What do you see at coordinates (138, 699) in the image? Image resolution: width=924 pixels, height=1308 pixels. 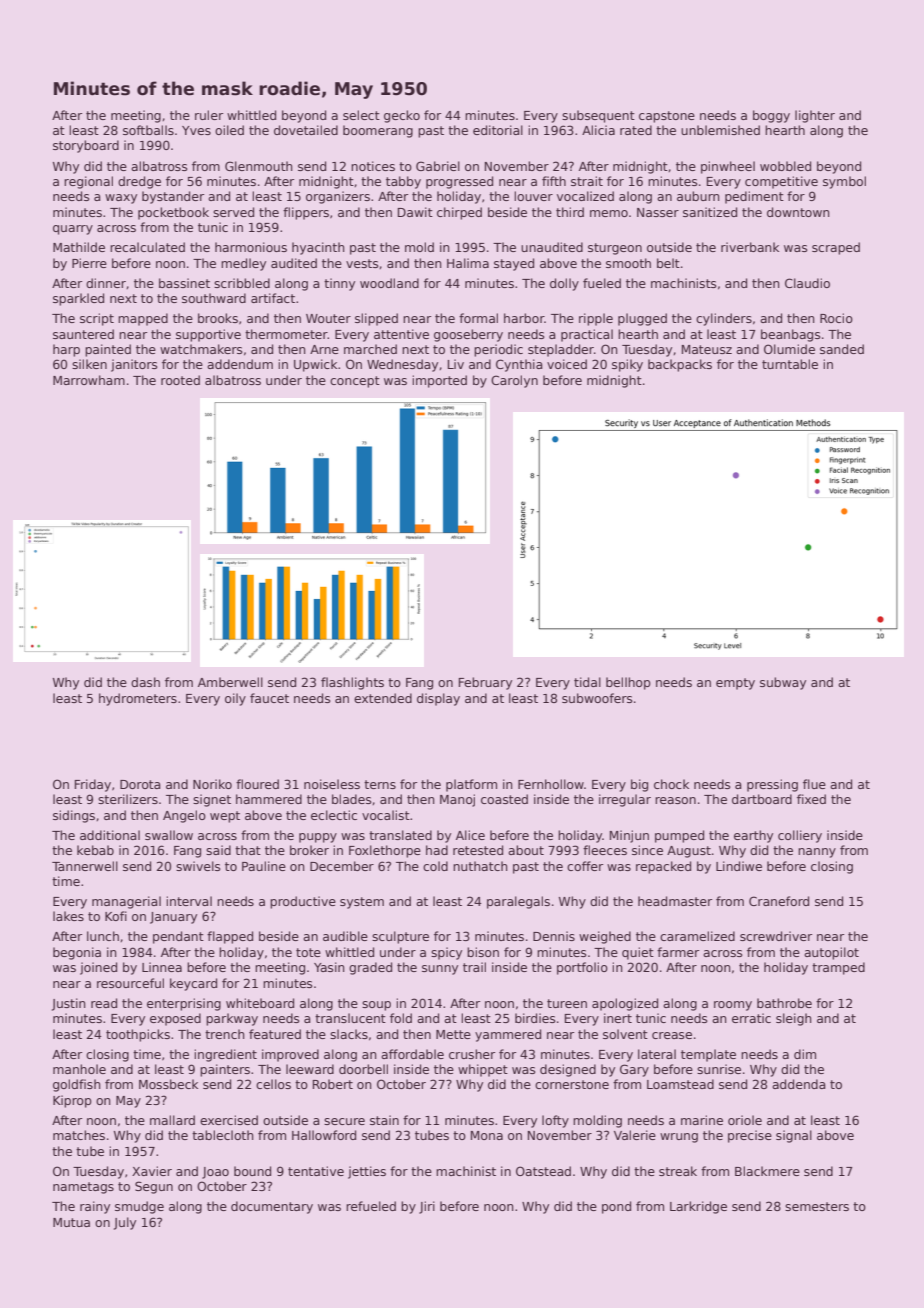 I see `hydrometers` at bounding box center [138, 699].
